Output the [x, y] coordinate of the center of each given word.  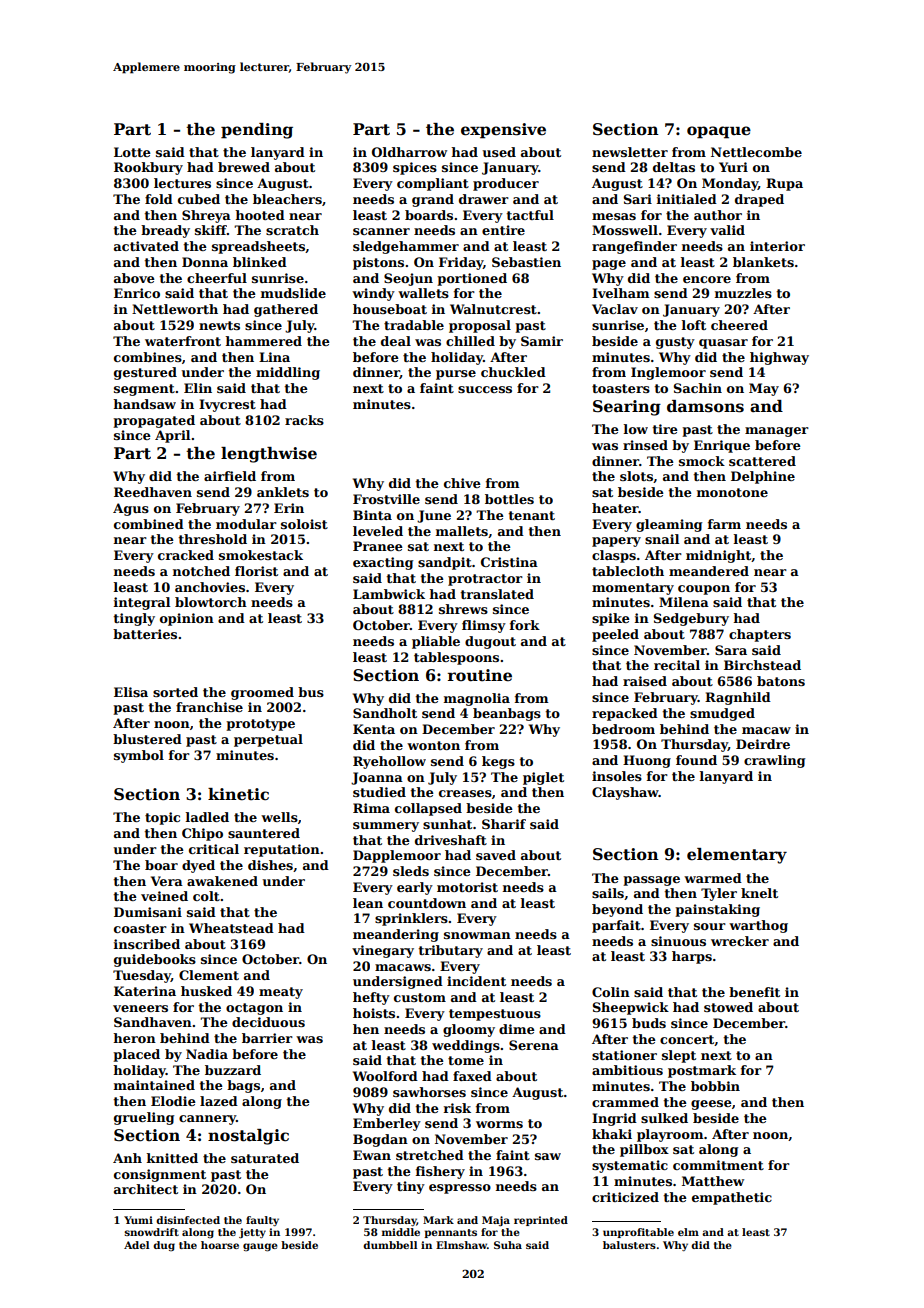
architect [146, 1189]
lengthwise [269, 455]
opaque [719, 132]
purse [456, 375]
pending [257, 131]
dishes [270, 865]
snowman [477, 935]
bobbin [715, 1086]
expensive [503, 131]
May [764, 389]
